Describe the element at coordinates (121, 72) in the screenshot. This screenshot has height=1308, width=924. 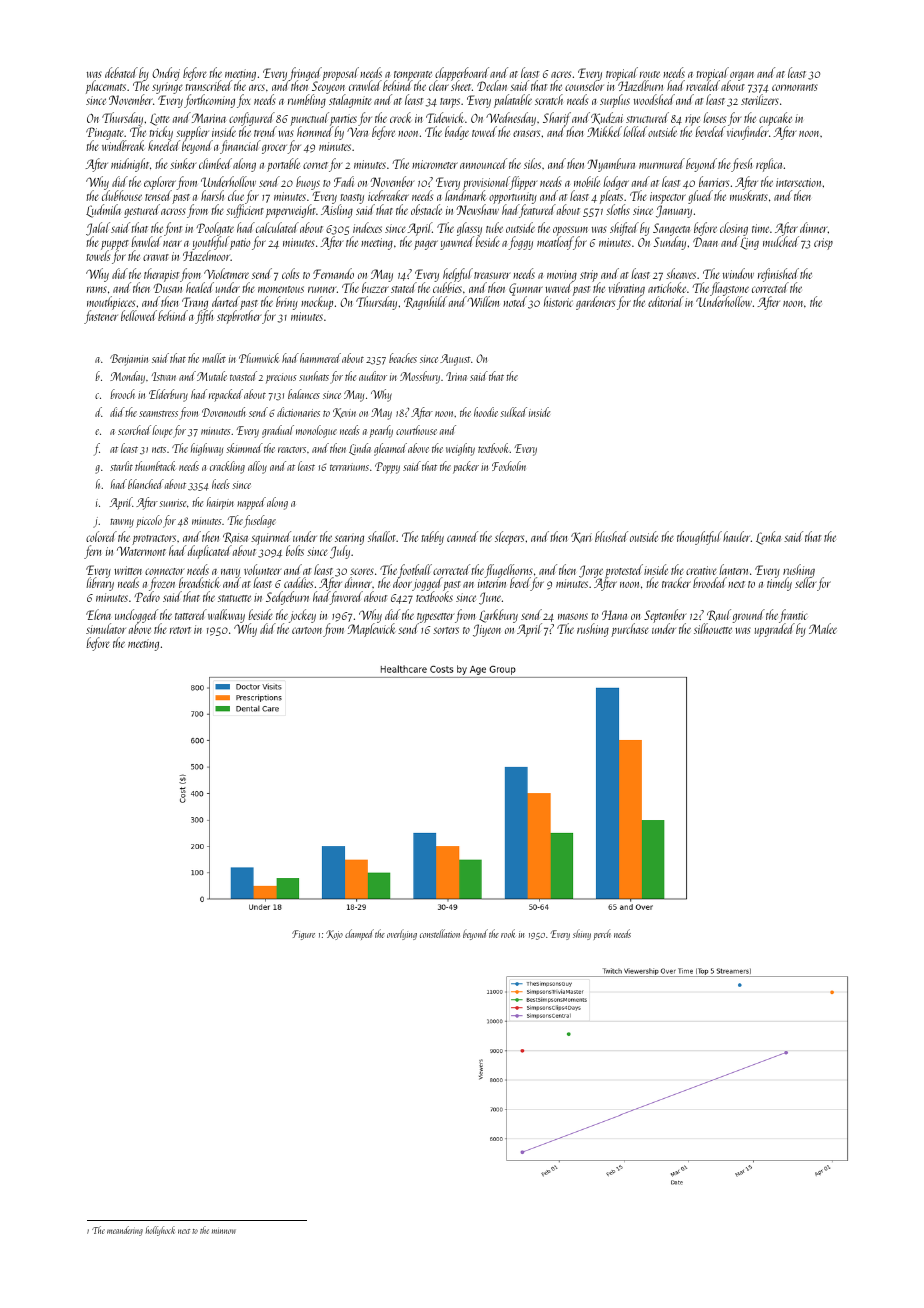
I see `debated` at that location.
